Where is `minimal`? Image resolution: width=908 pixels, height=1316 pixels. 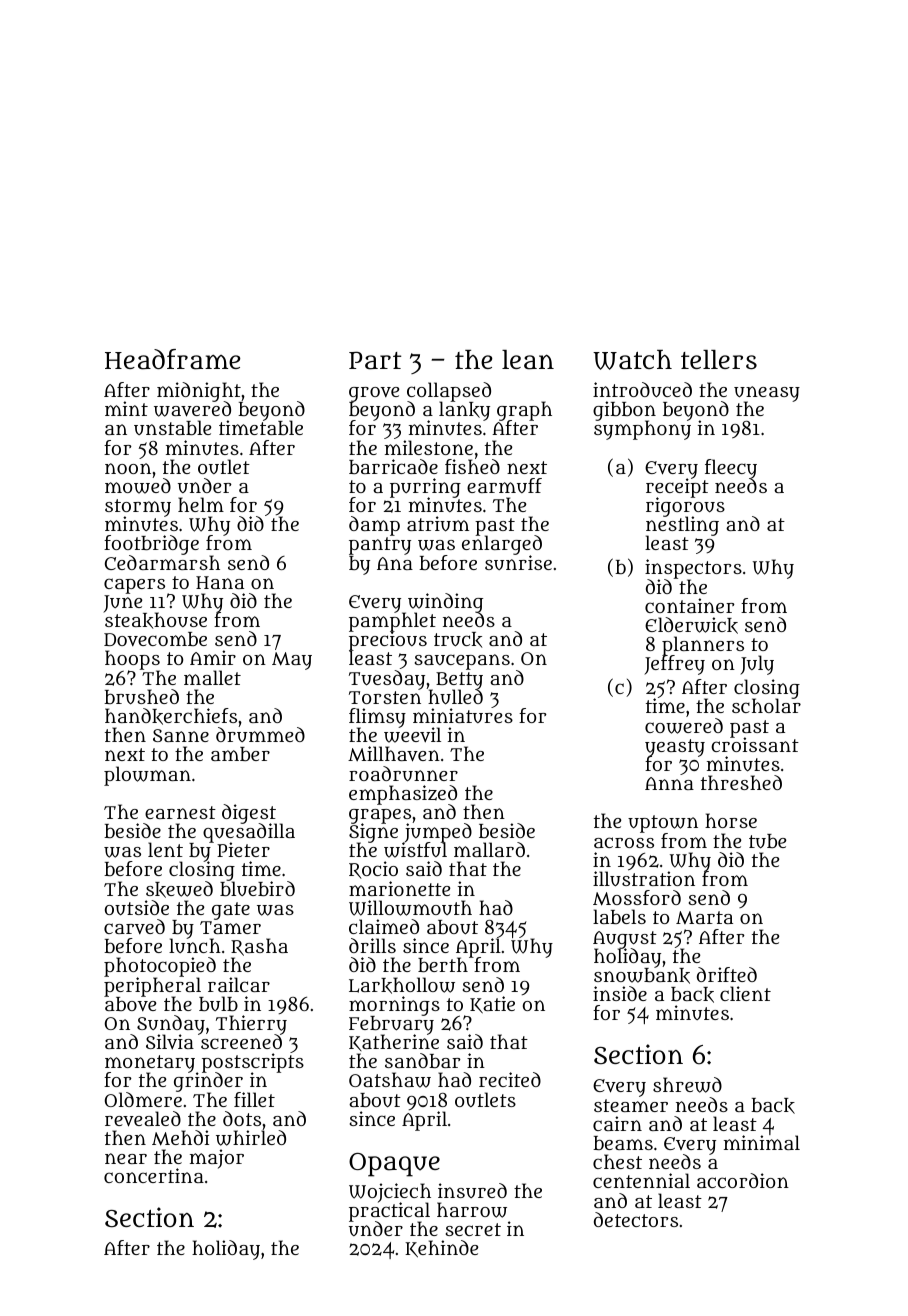
minimal is located at coordinates (762, 1143).
